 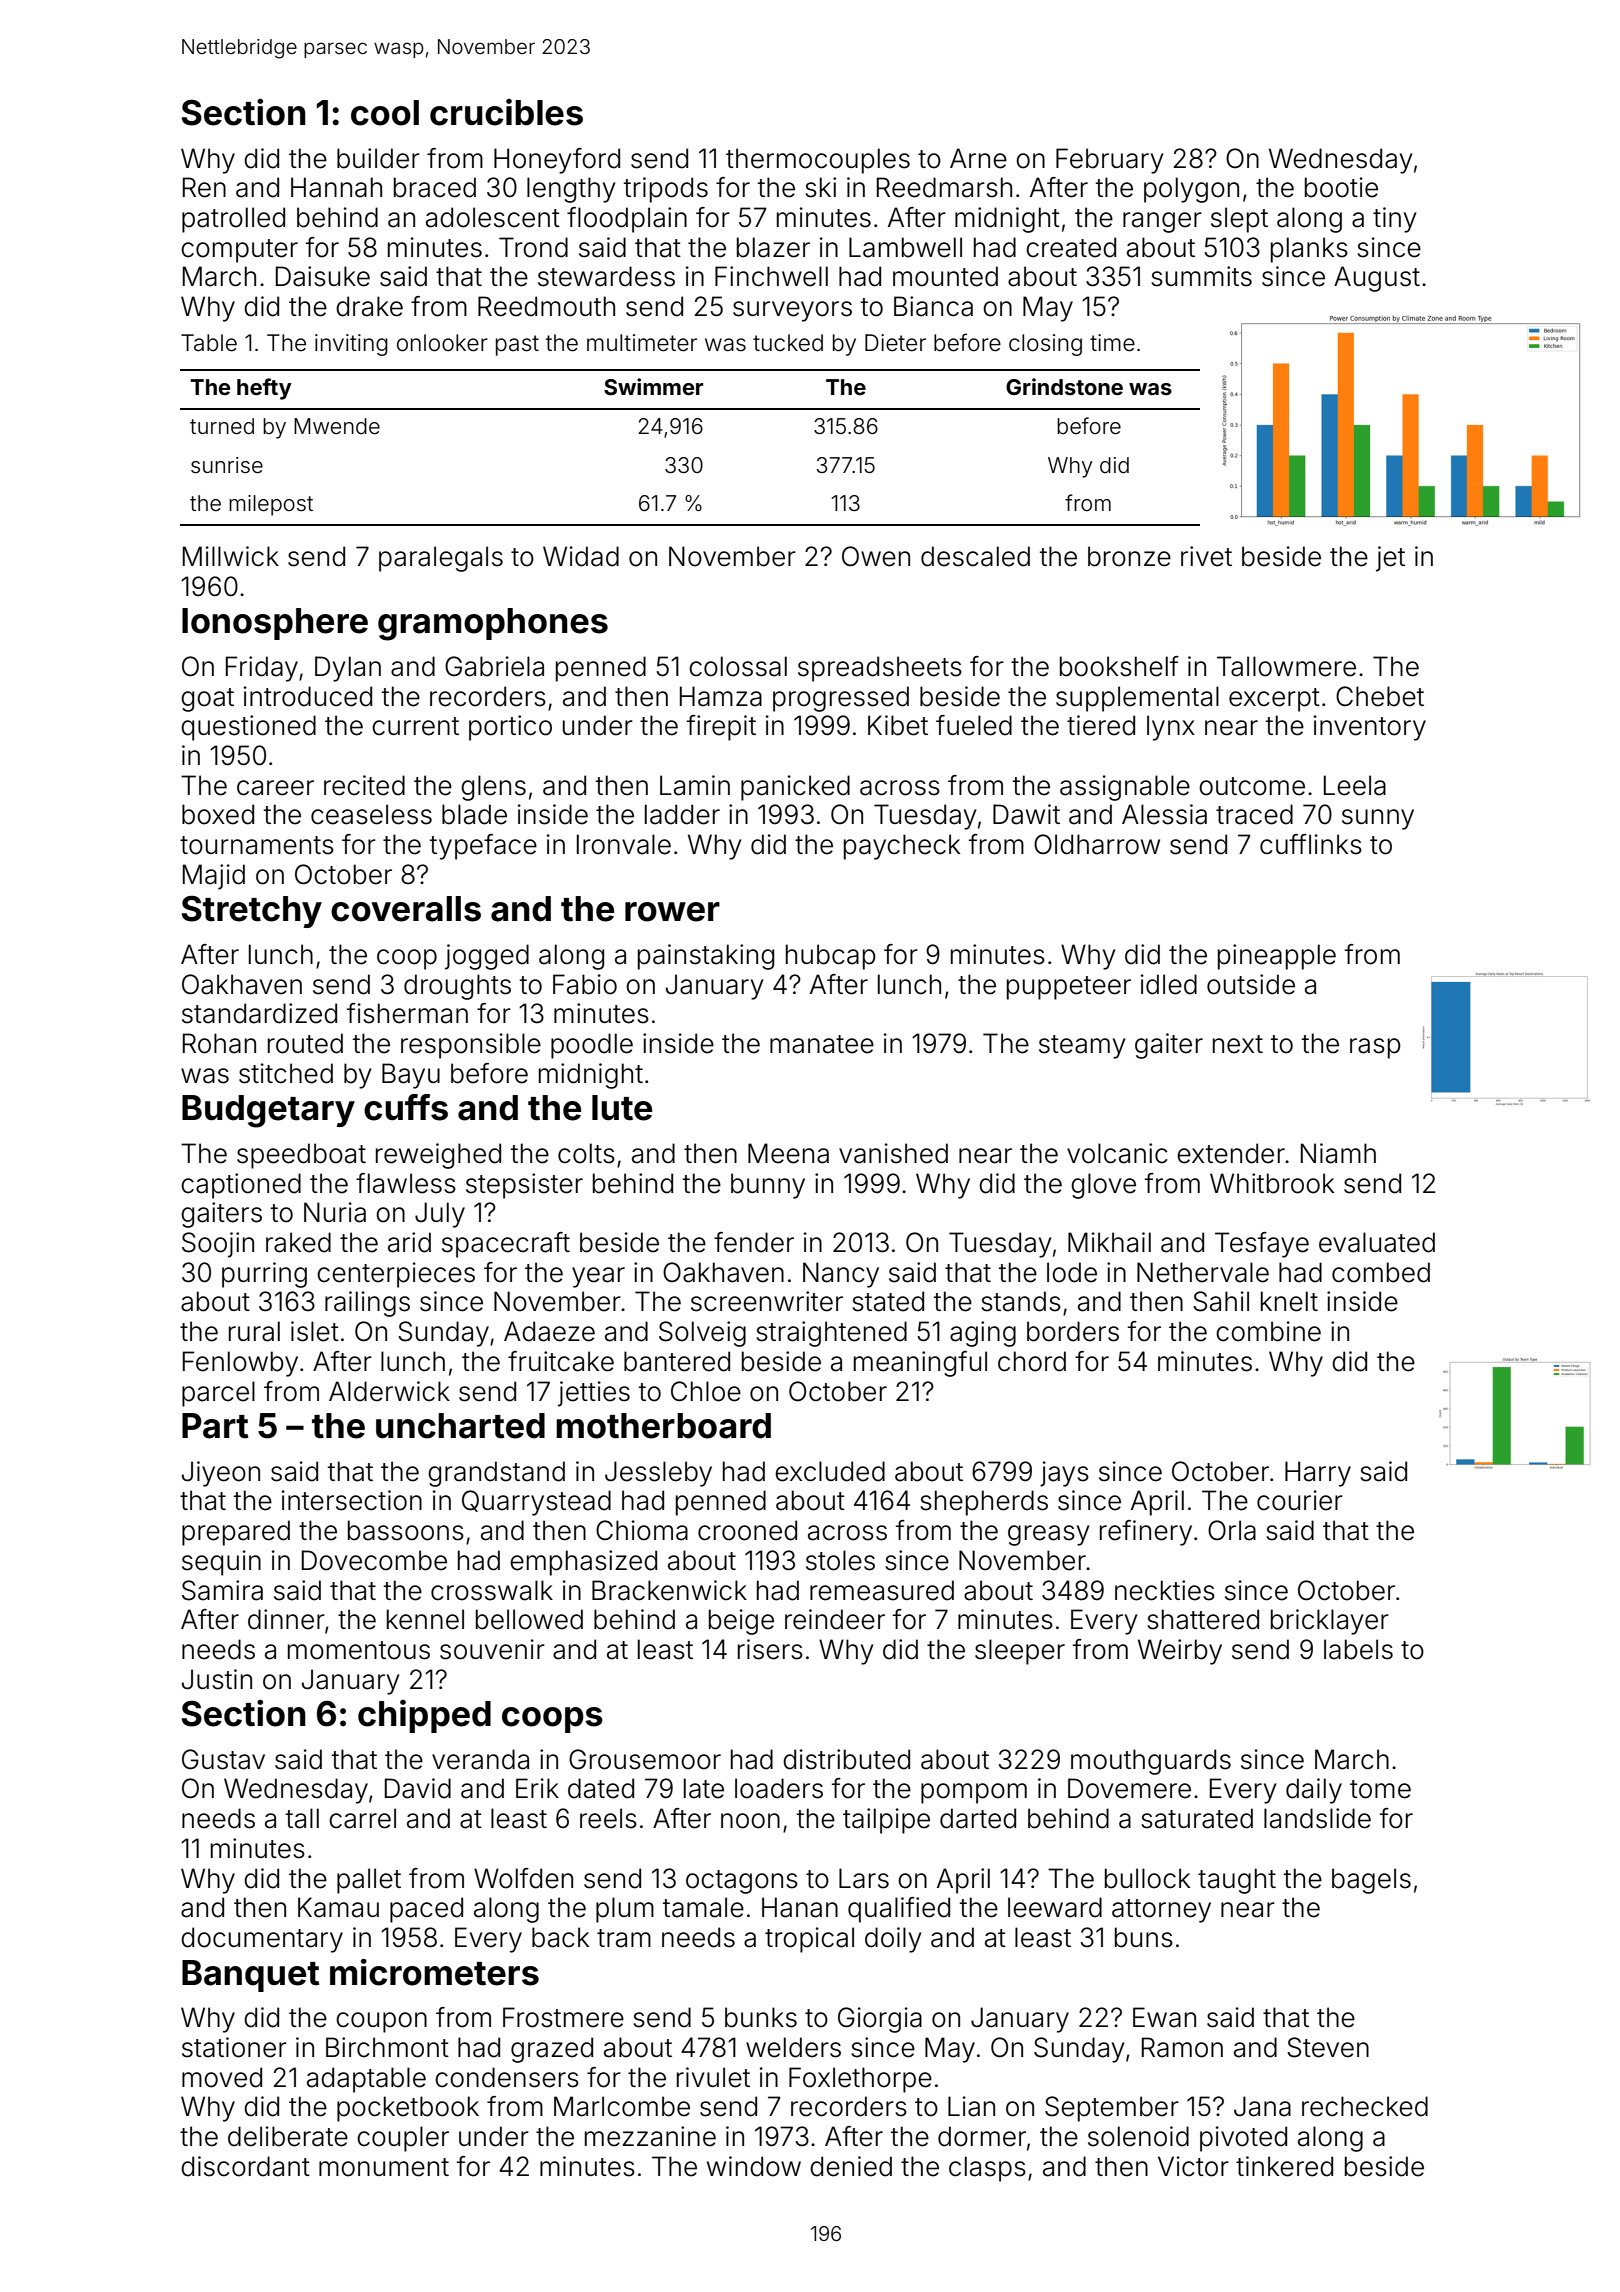 What do you see at coordinates (1069, 988) in the document?
I see `puppeteer` at bounding box center [1069, 988].
